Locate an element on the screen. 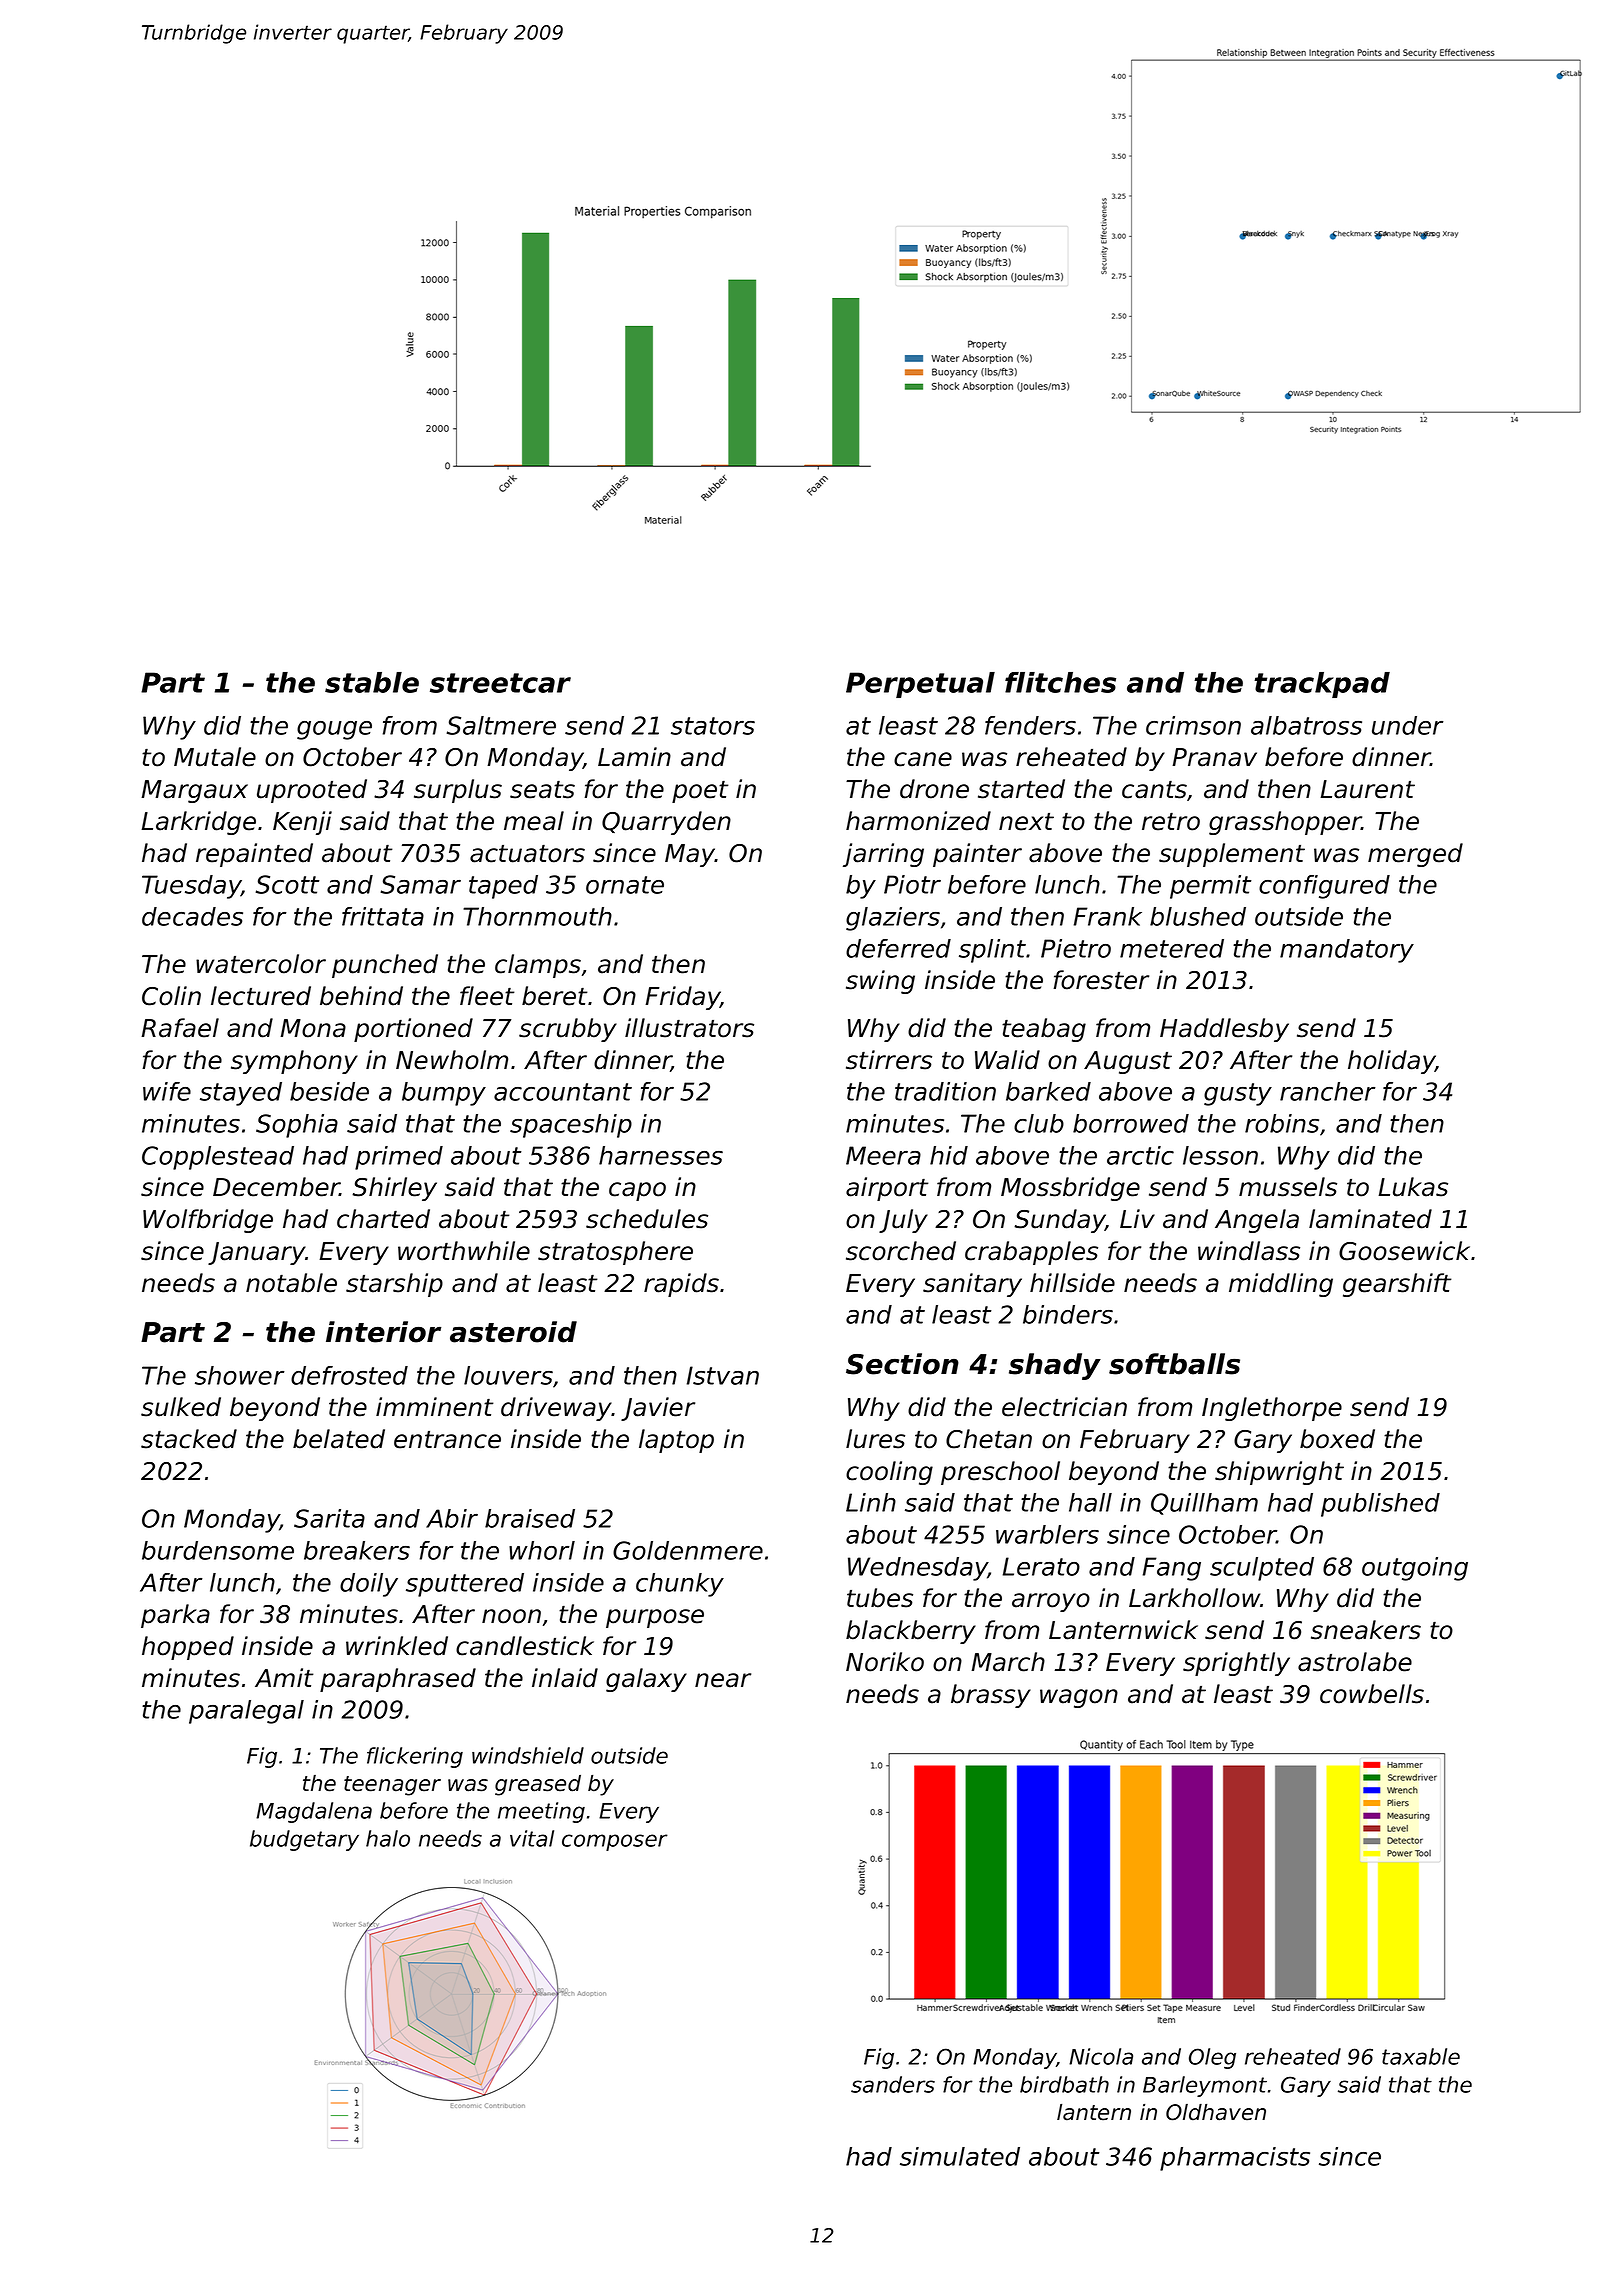 The image size is (1620, 2292). simulated is located at coordinates (960, 2156).
